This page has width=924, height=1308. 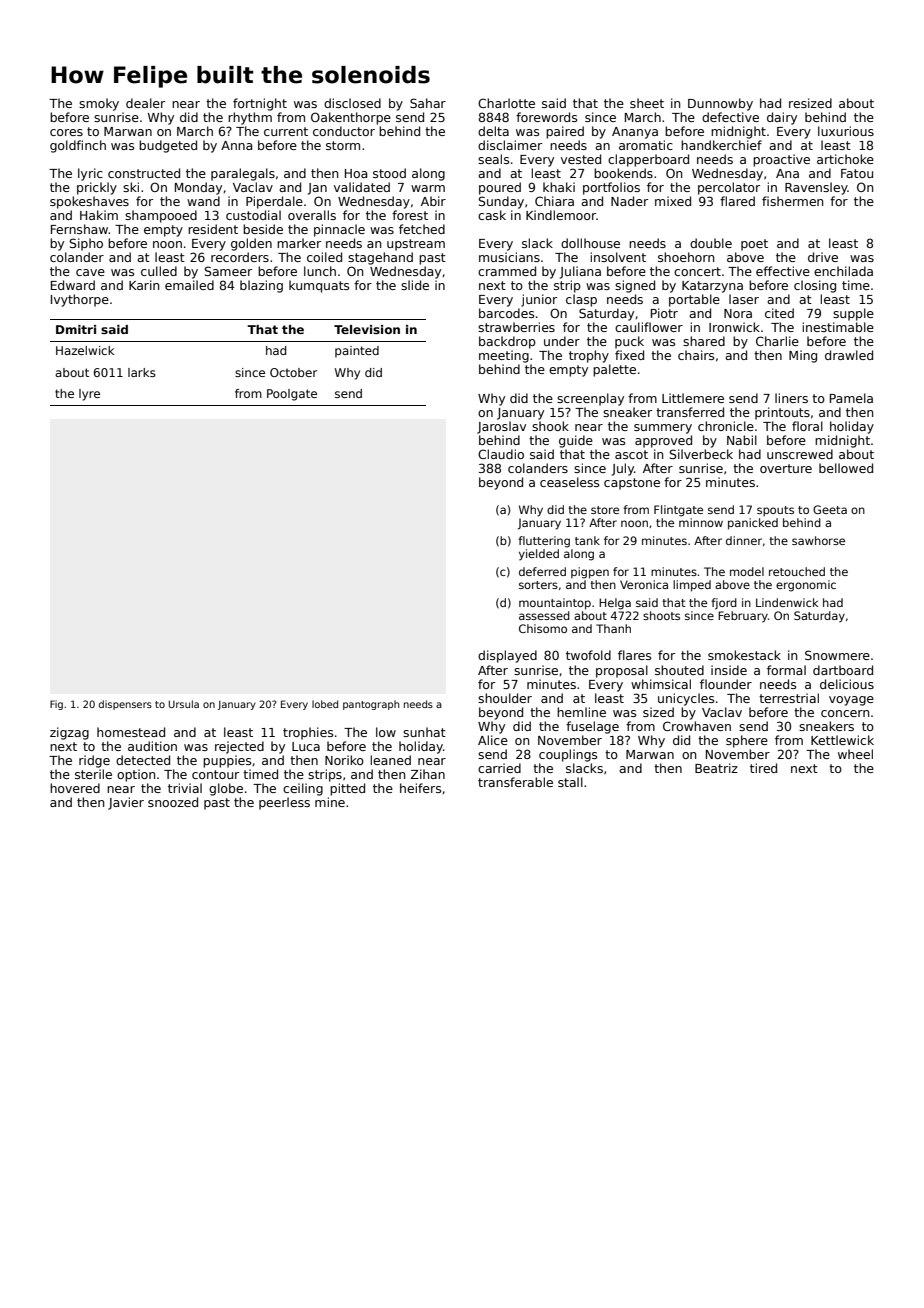 What do you see at coordinates (507, 656) in the page?
I see `displayed` at bounding box center [507, 656].
